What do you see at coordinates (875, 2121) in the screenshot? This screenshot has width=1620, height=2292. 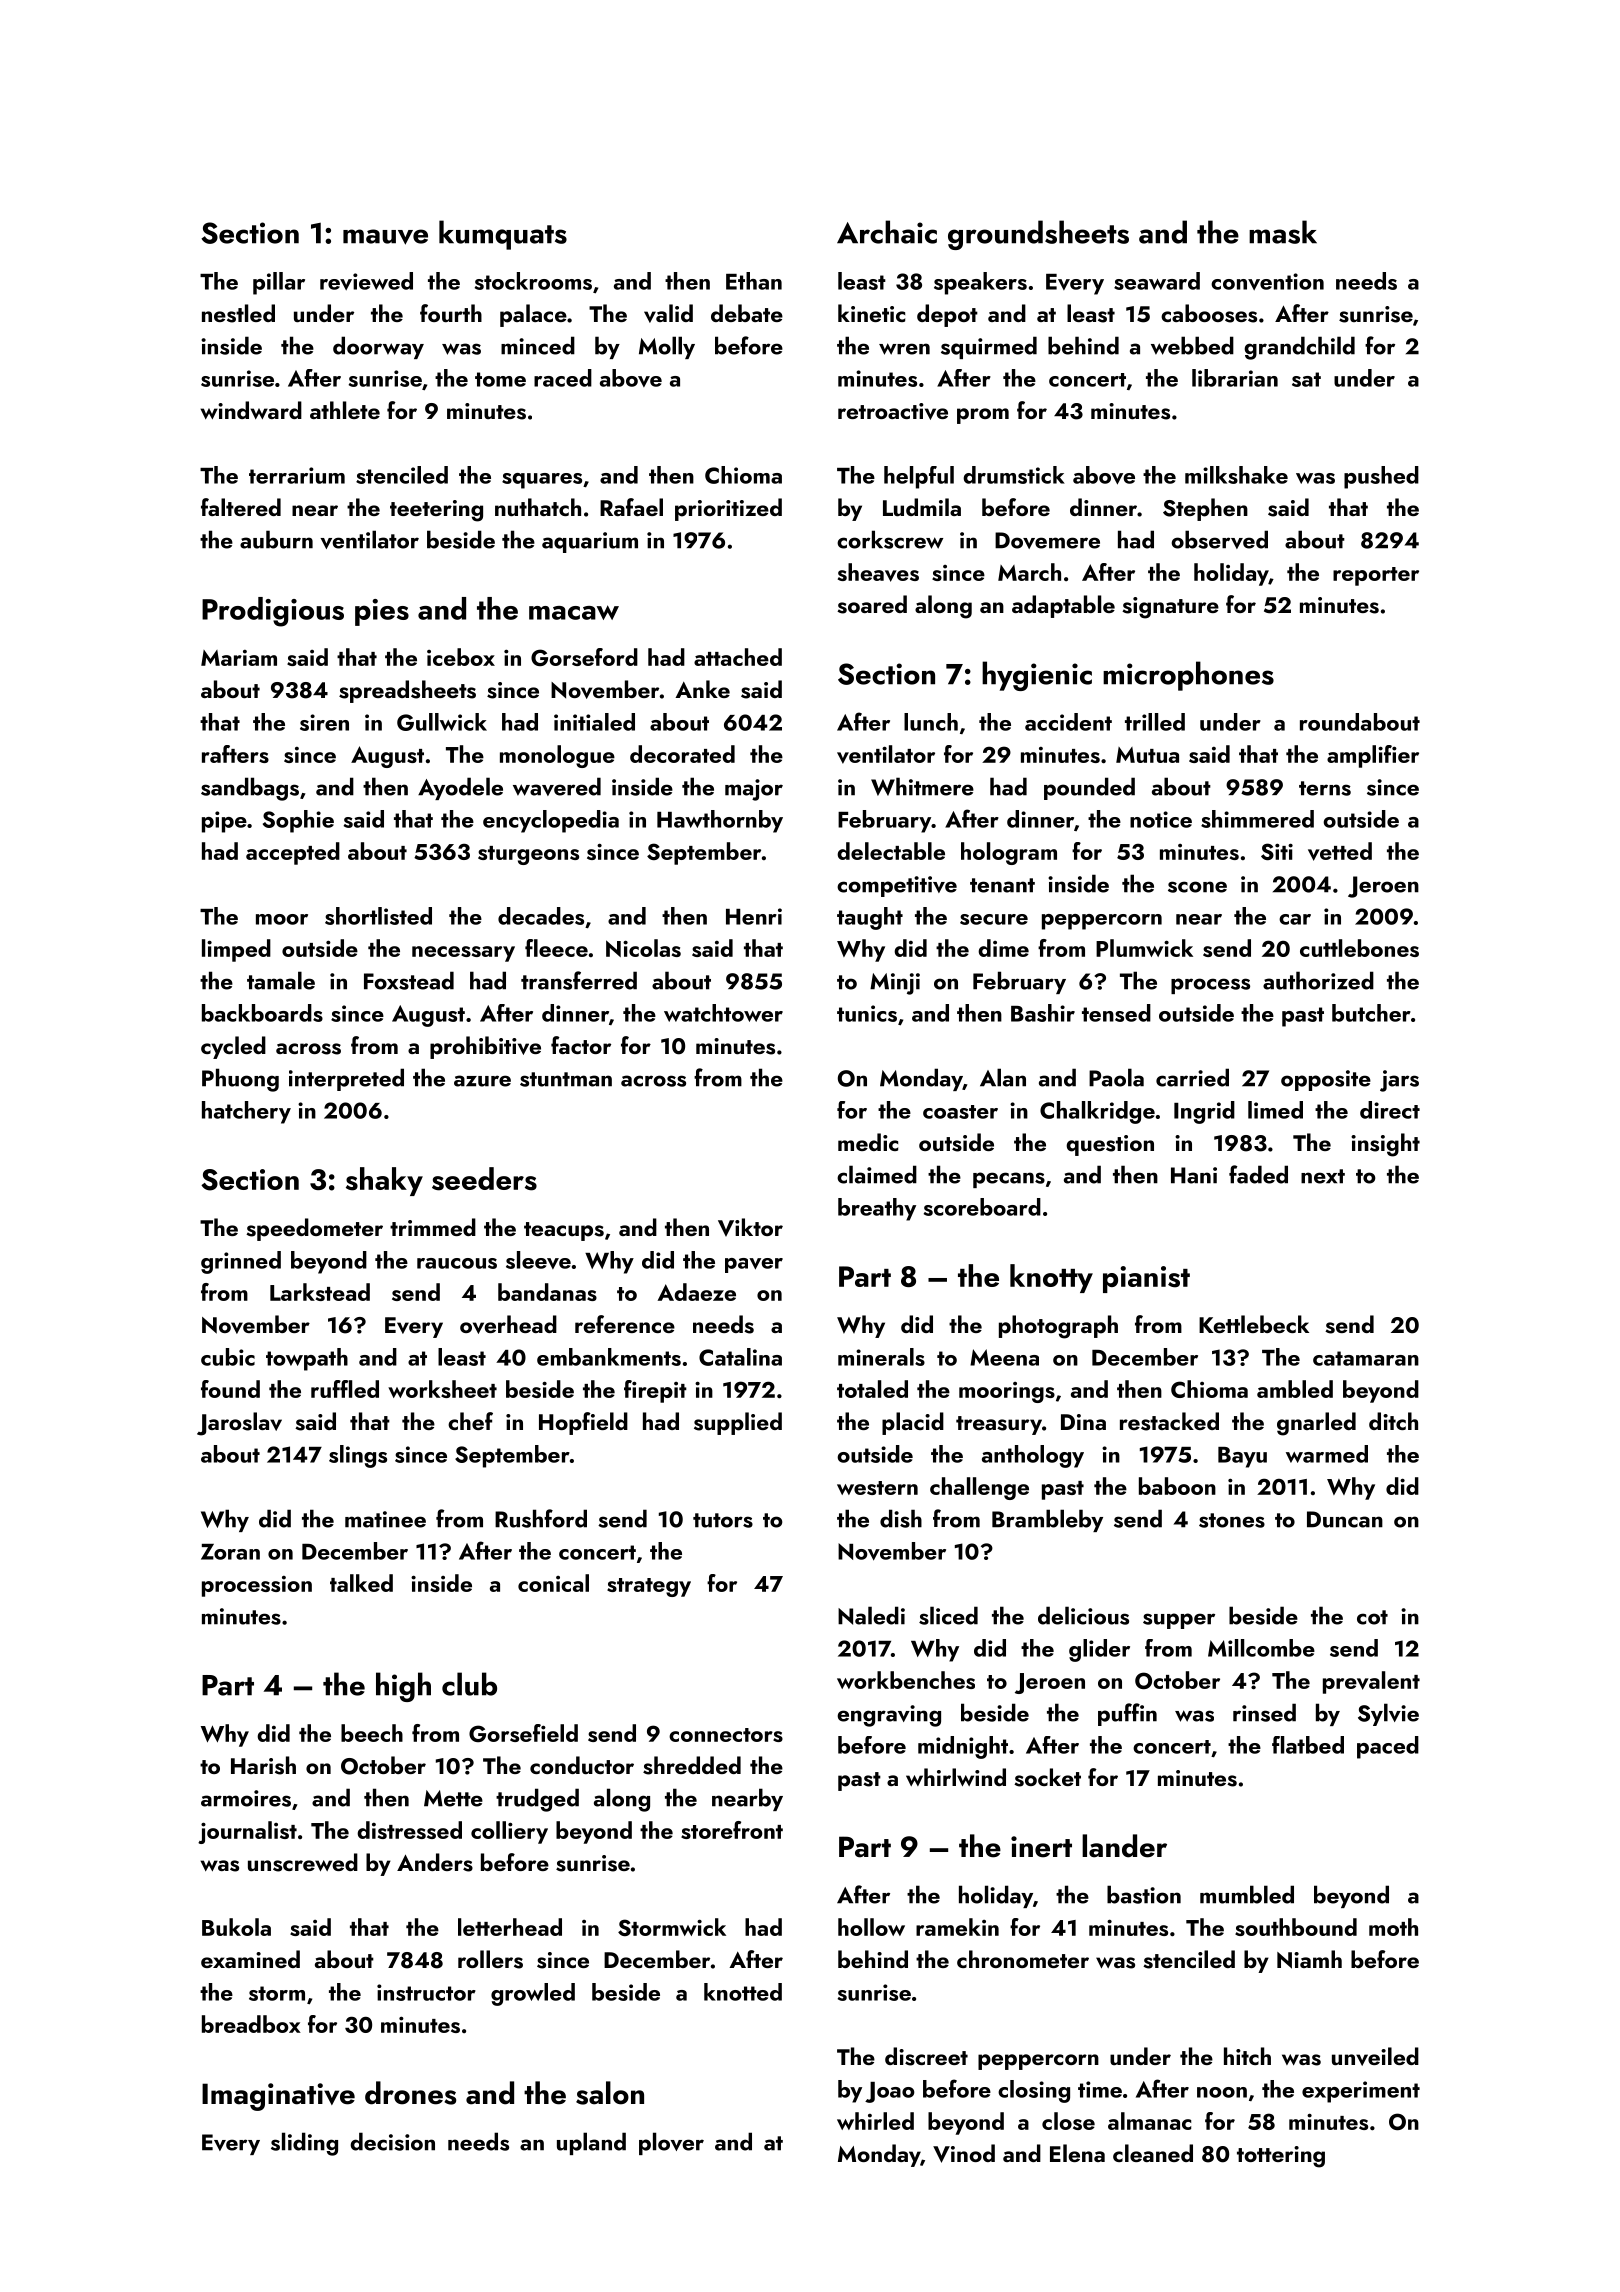 I see `whirled` at bounding box center [875, 2121].
